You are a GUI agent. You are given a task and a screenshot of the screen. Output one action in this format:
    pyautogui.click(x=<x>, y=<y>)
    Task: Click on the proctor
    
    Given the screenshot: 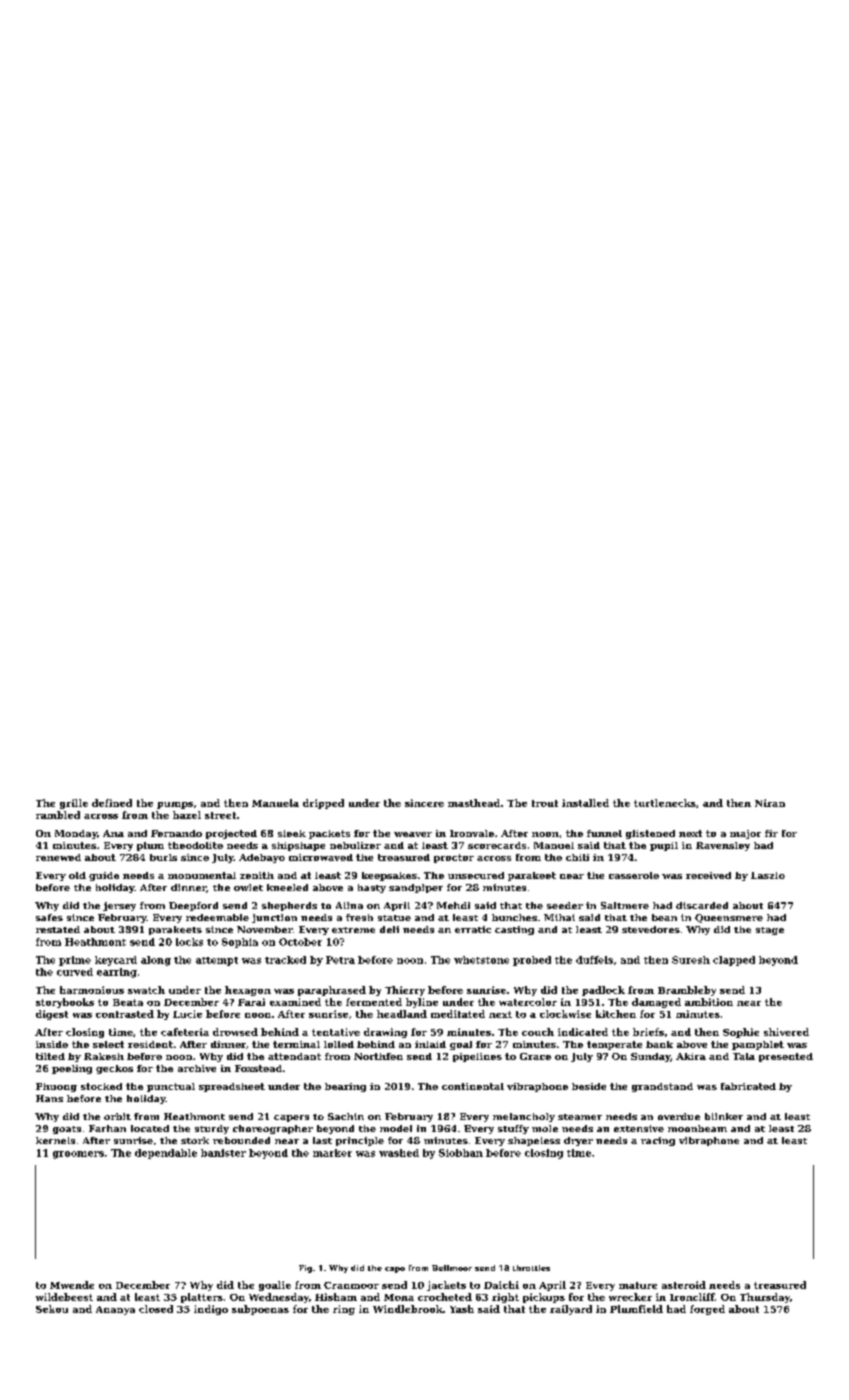 What is the action you would take?
    pyautogui.click(x=454, y=858)
